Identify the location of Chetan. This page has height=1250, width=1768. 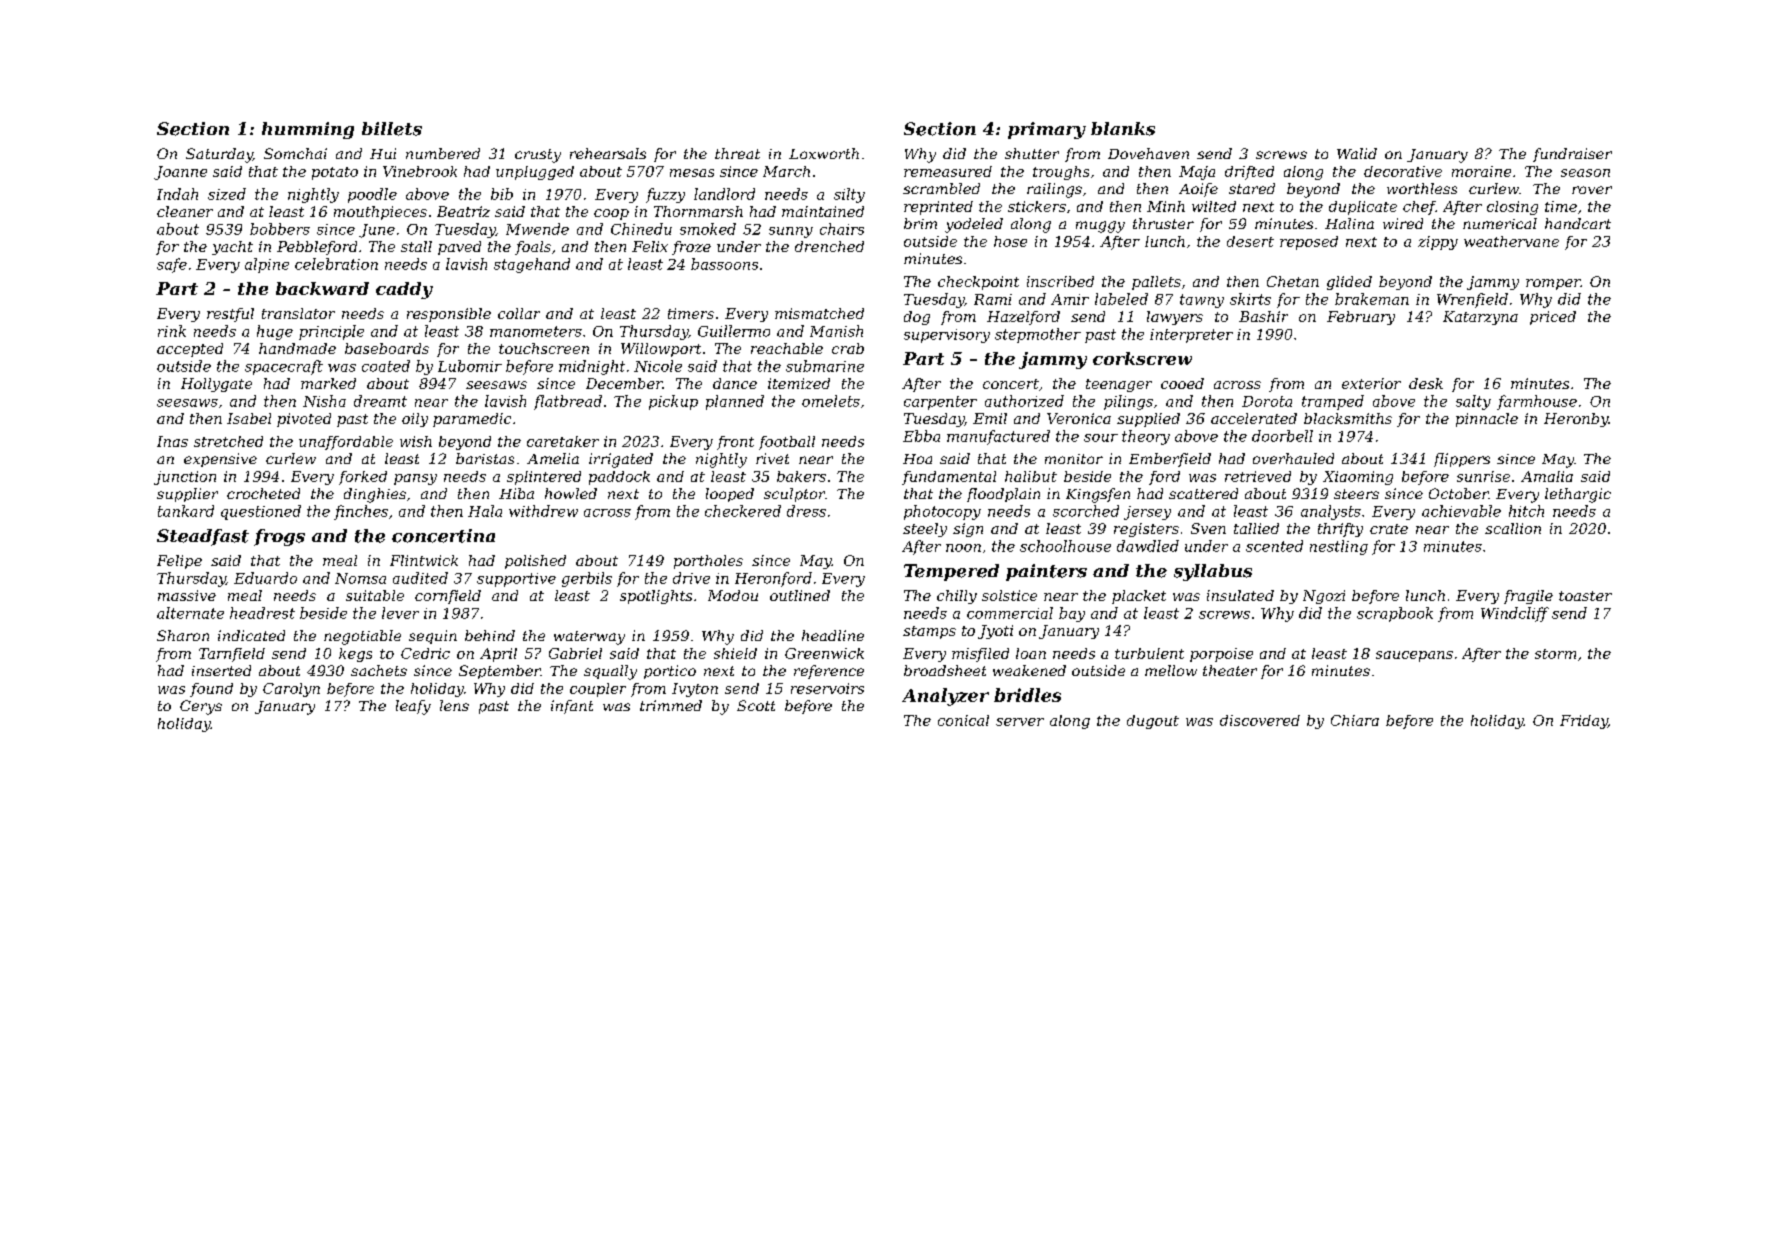
(1293, 281).
